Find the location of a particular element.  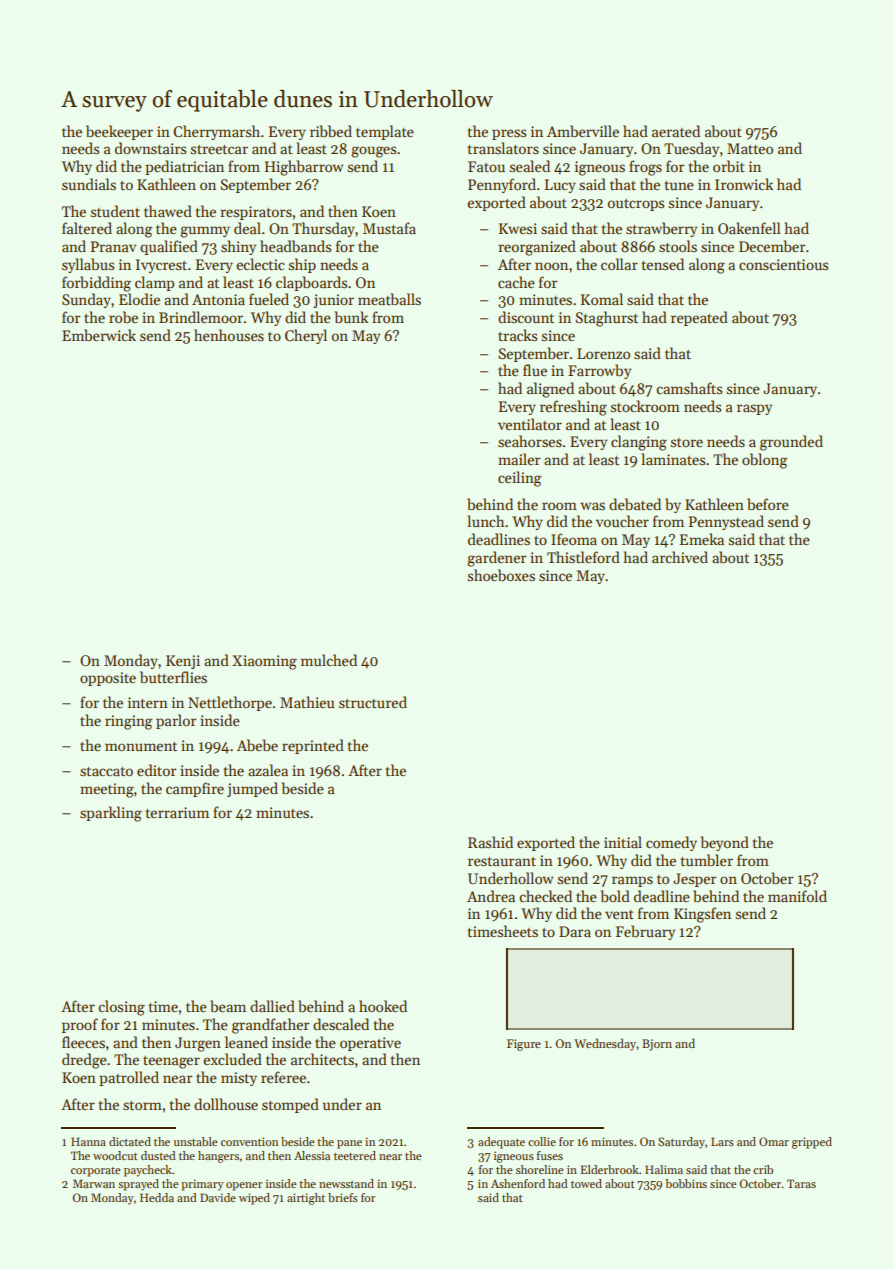

conscientious is located at coordinates (783, 264).
